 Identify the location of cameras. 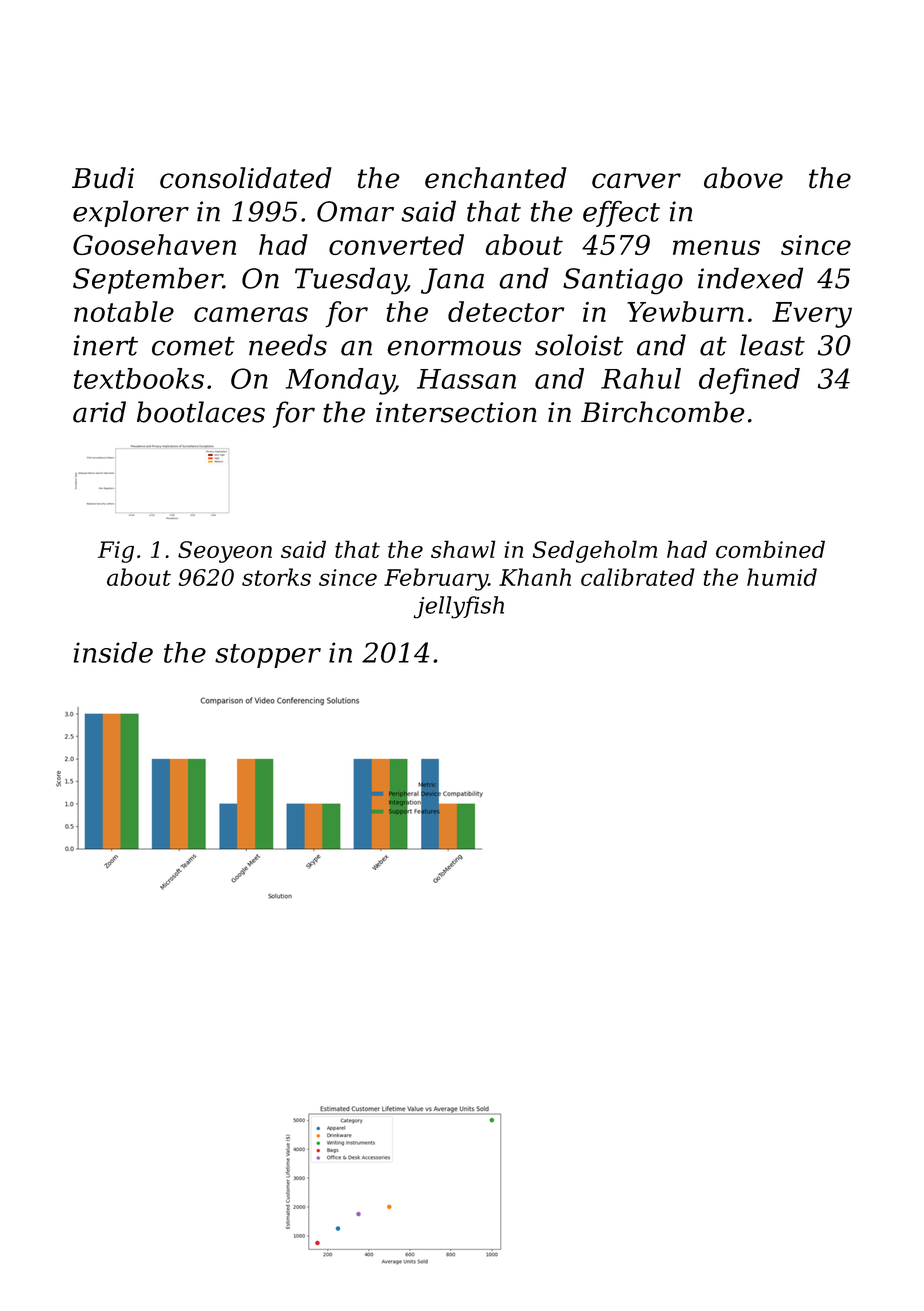
(251, 314).
